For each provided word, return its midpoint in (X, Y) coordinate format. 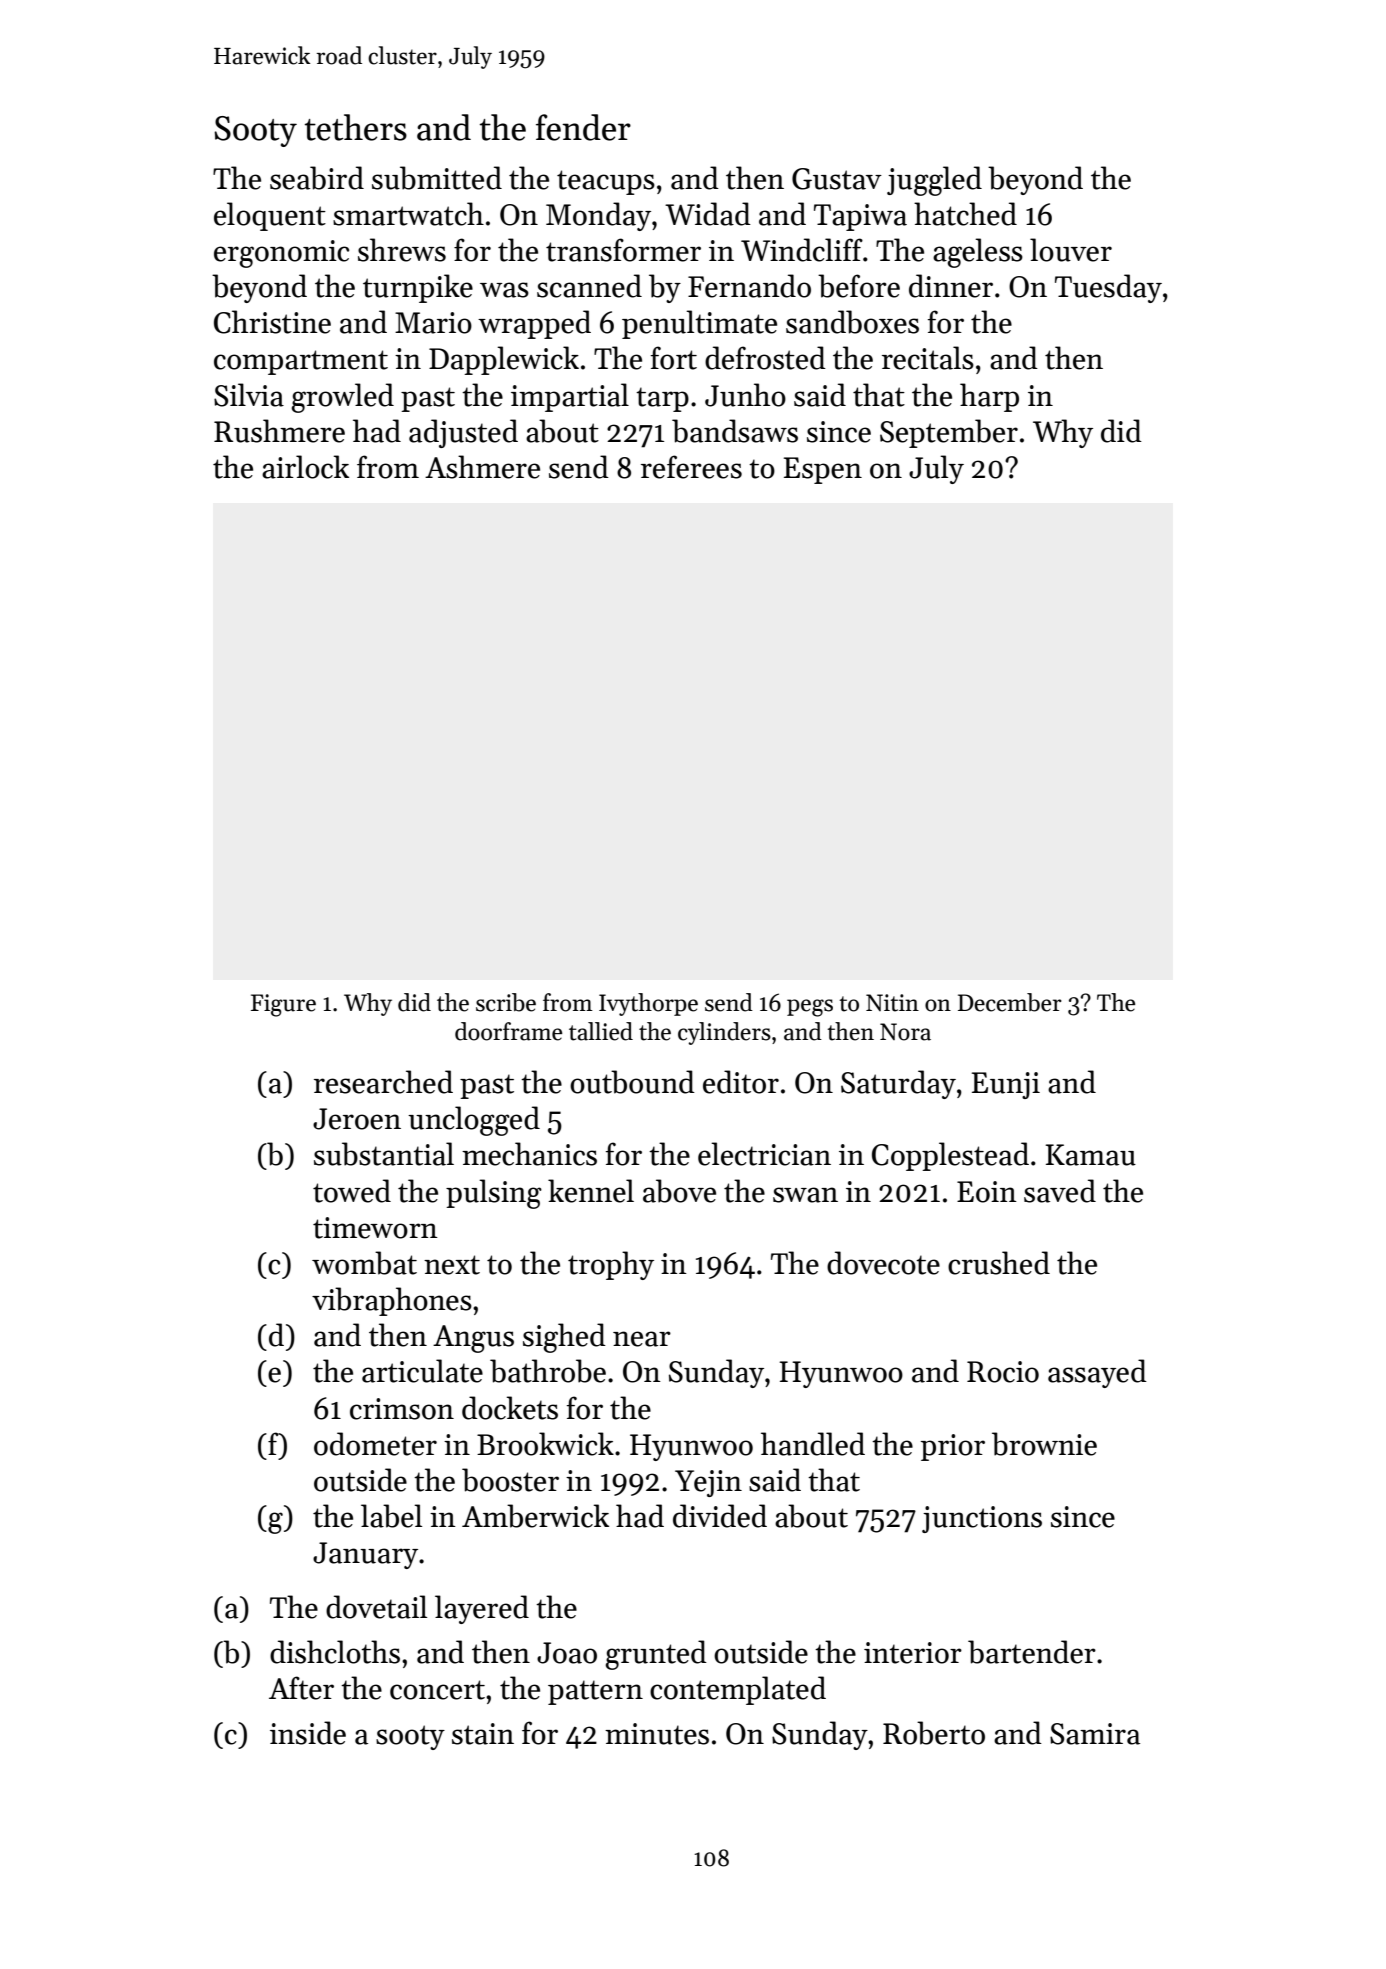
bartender (1032, 1652)
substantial (384, 1154)
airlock (305, 467)
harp (989, 397)
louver (1071, 250)
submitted (437, 178)
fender (583, 127)
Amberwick (535, 1516)
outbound (632, 1082)
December (1010, 1002)
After (301, 1688)
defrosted (765, 358)
